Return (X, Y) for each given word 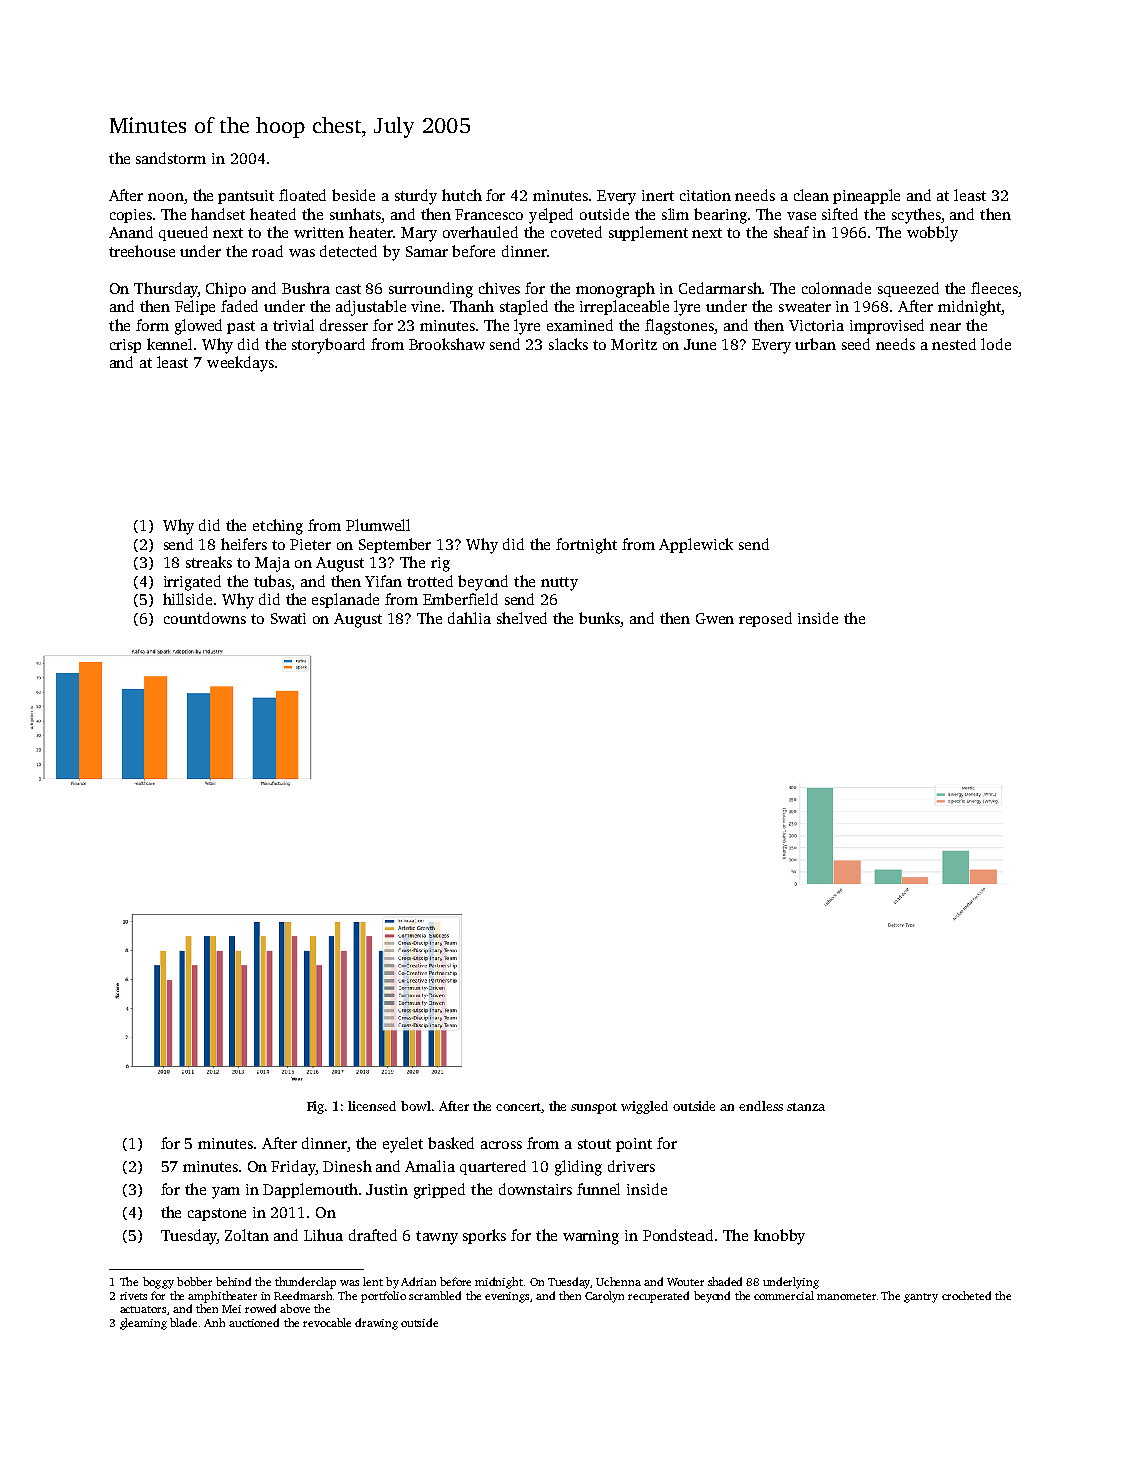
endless (761, 1106)
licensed (372, 1106)
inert (658, 195)
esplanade (345, 600)
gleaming (143, 1324)
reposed (765, 619)
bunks (600, 619)
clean (811, 195)
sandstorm (171, 158)
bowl (416, 1106)
